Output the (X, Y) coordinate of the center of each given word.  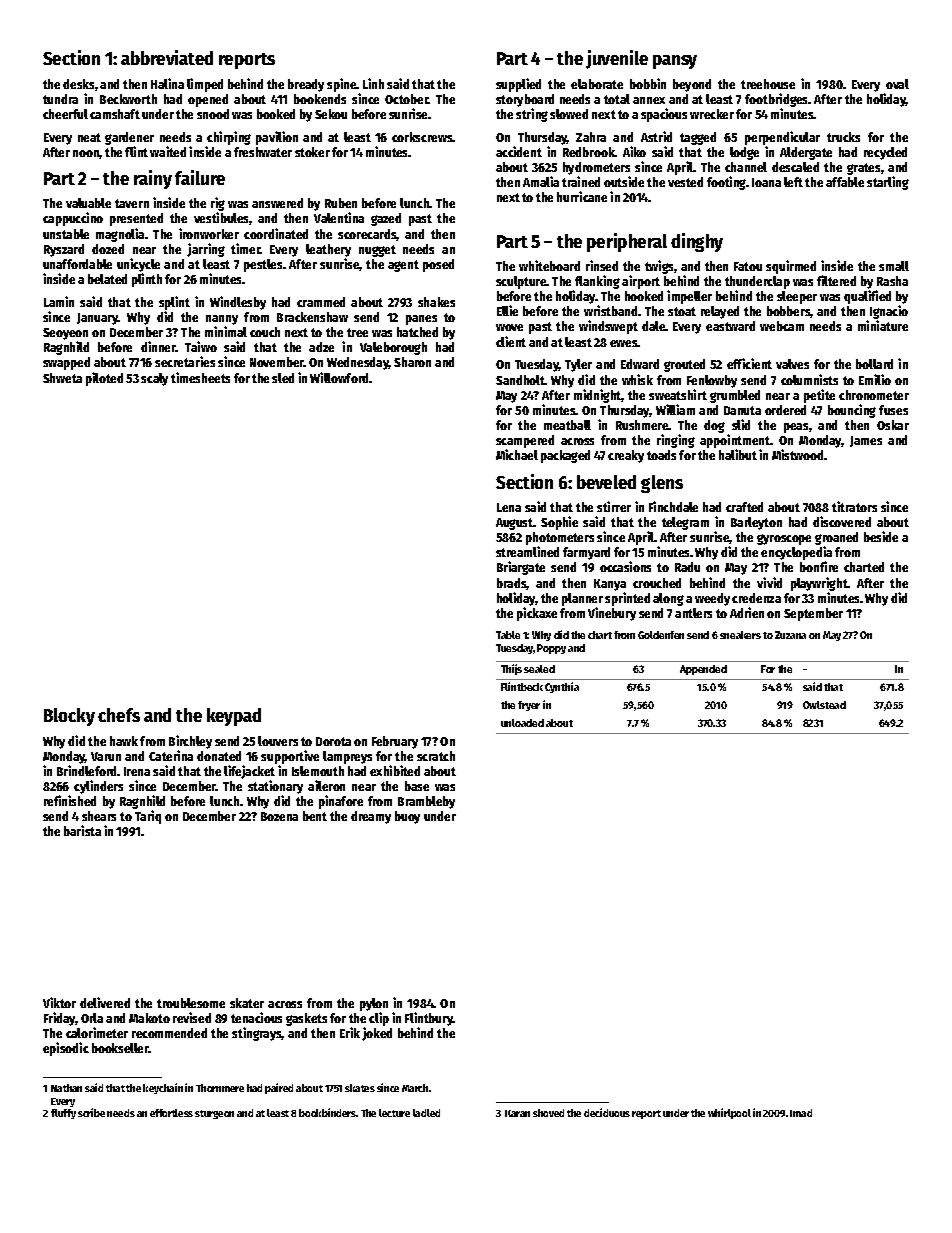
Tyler (578, 365)
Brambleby (426, 802)
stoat (682, 311)
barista (82, 830)
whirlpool (729, 1113)
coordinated (276, 233)
